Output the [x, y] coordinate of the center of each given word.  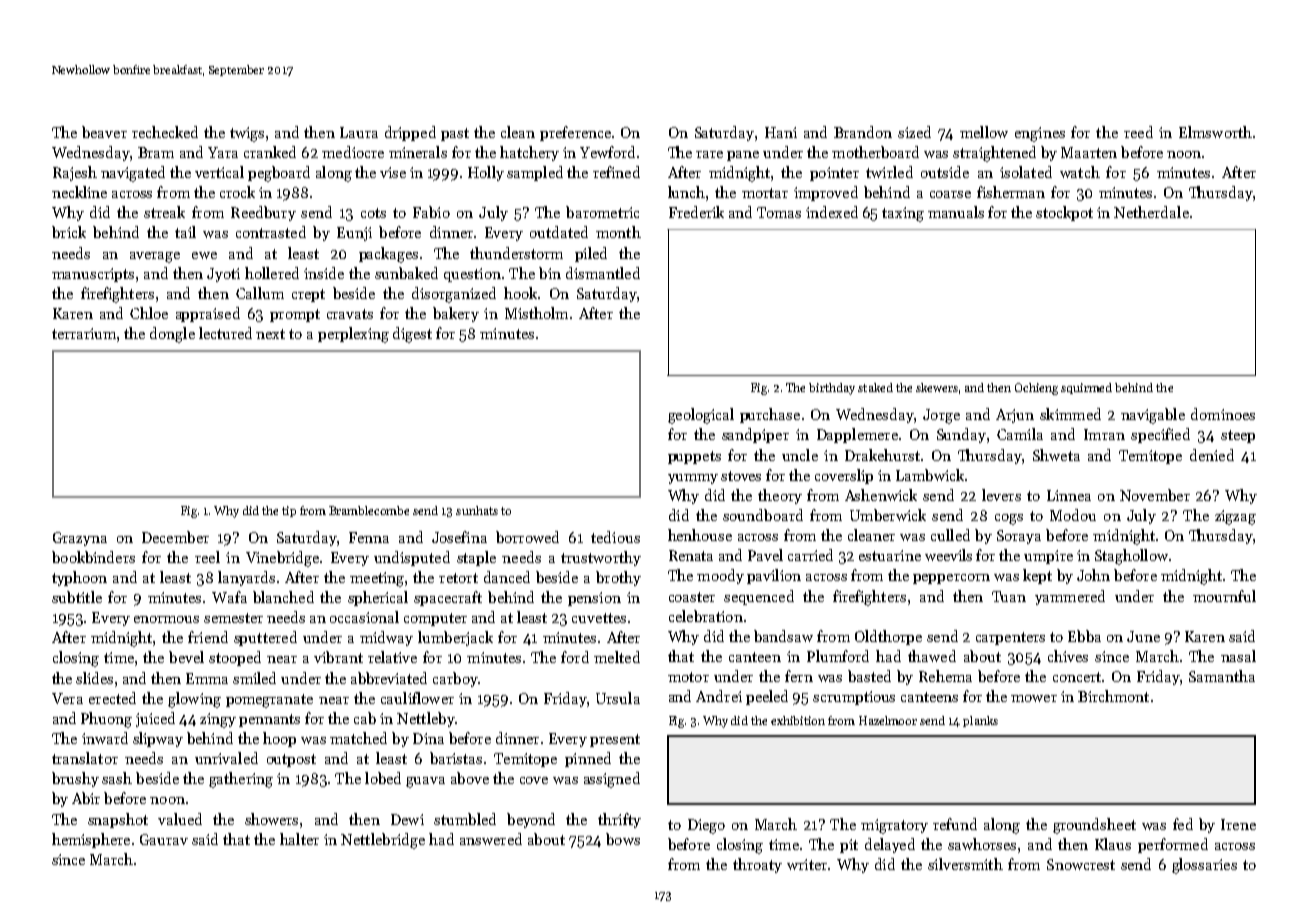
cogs [1009, 519]
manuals [956, 212]
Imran [1104, 434]
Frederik [696, 212]
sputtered [265, 638]
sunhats [477, 510]
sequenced [759, 597]
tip [289, 511]
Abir [86, 798]
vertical [219, 172]
